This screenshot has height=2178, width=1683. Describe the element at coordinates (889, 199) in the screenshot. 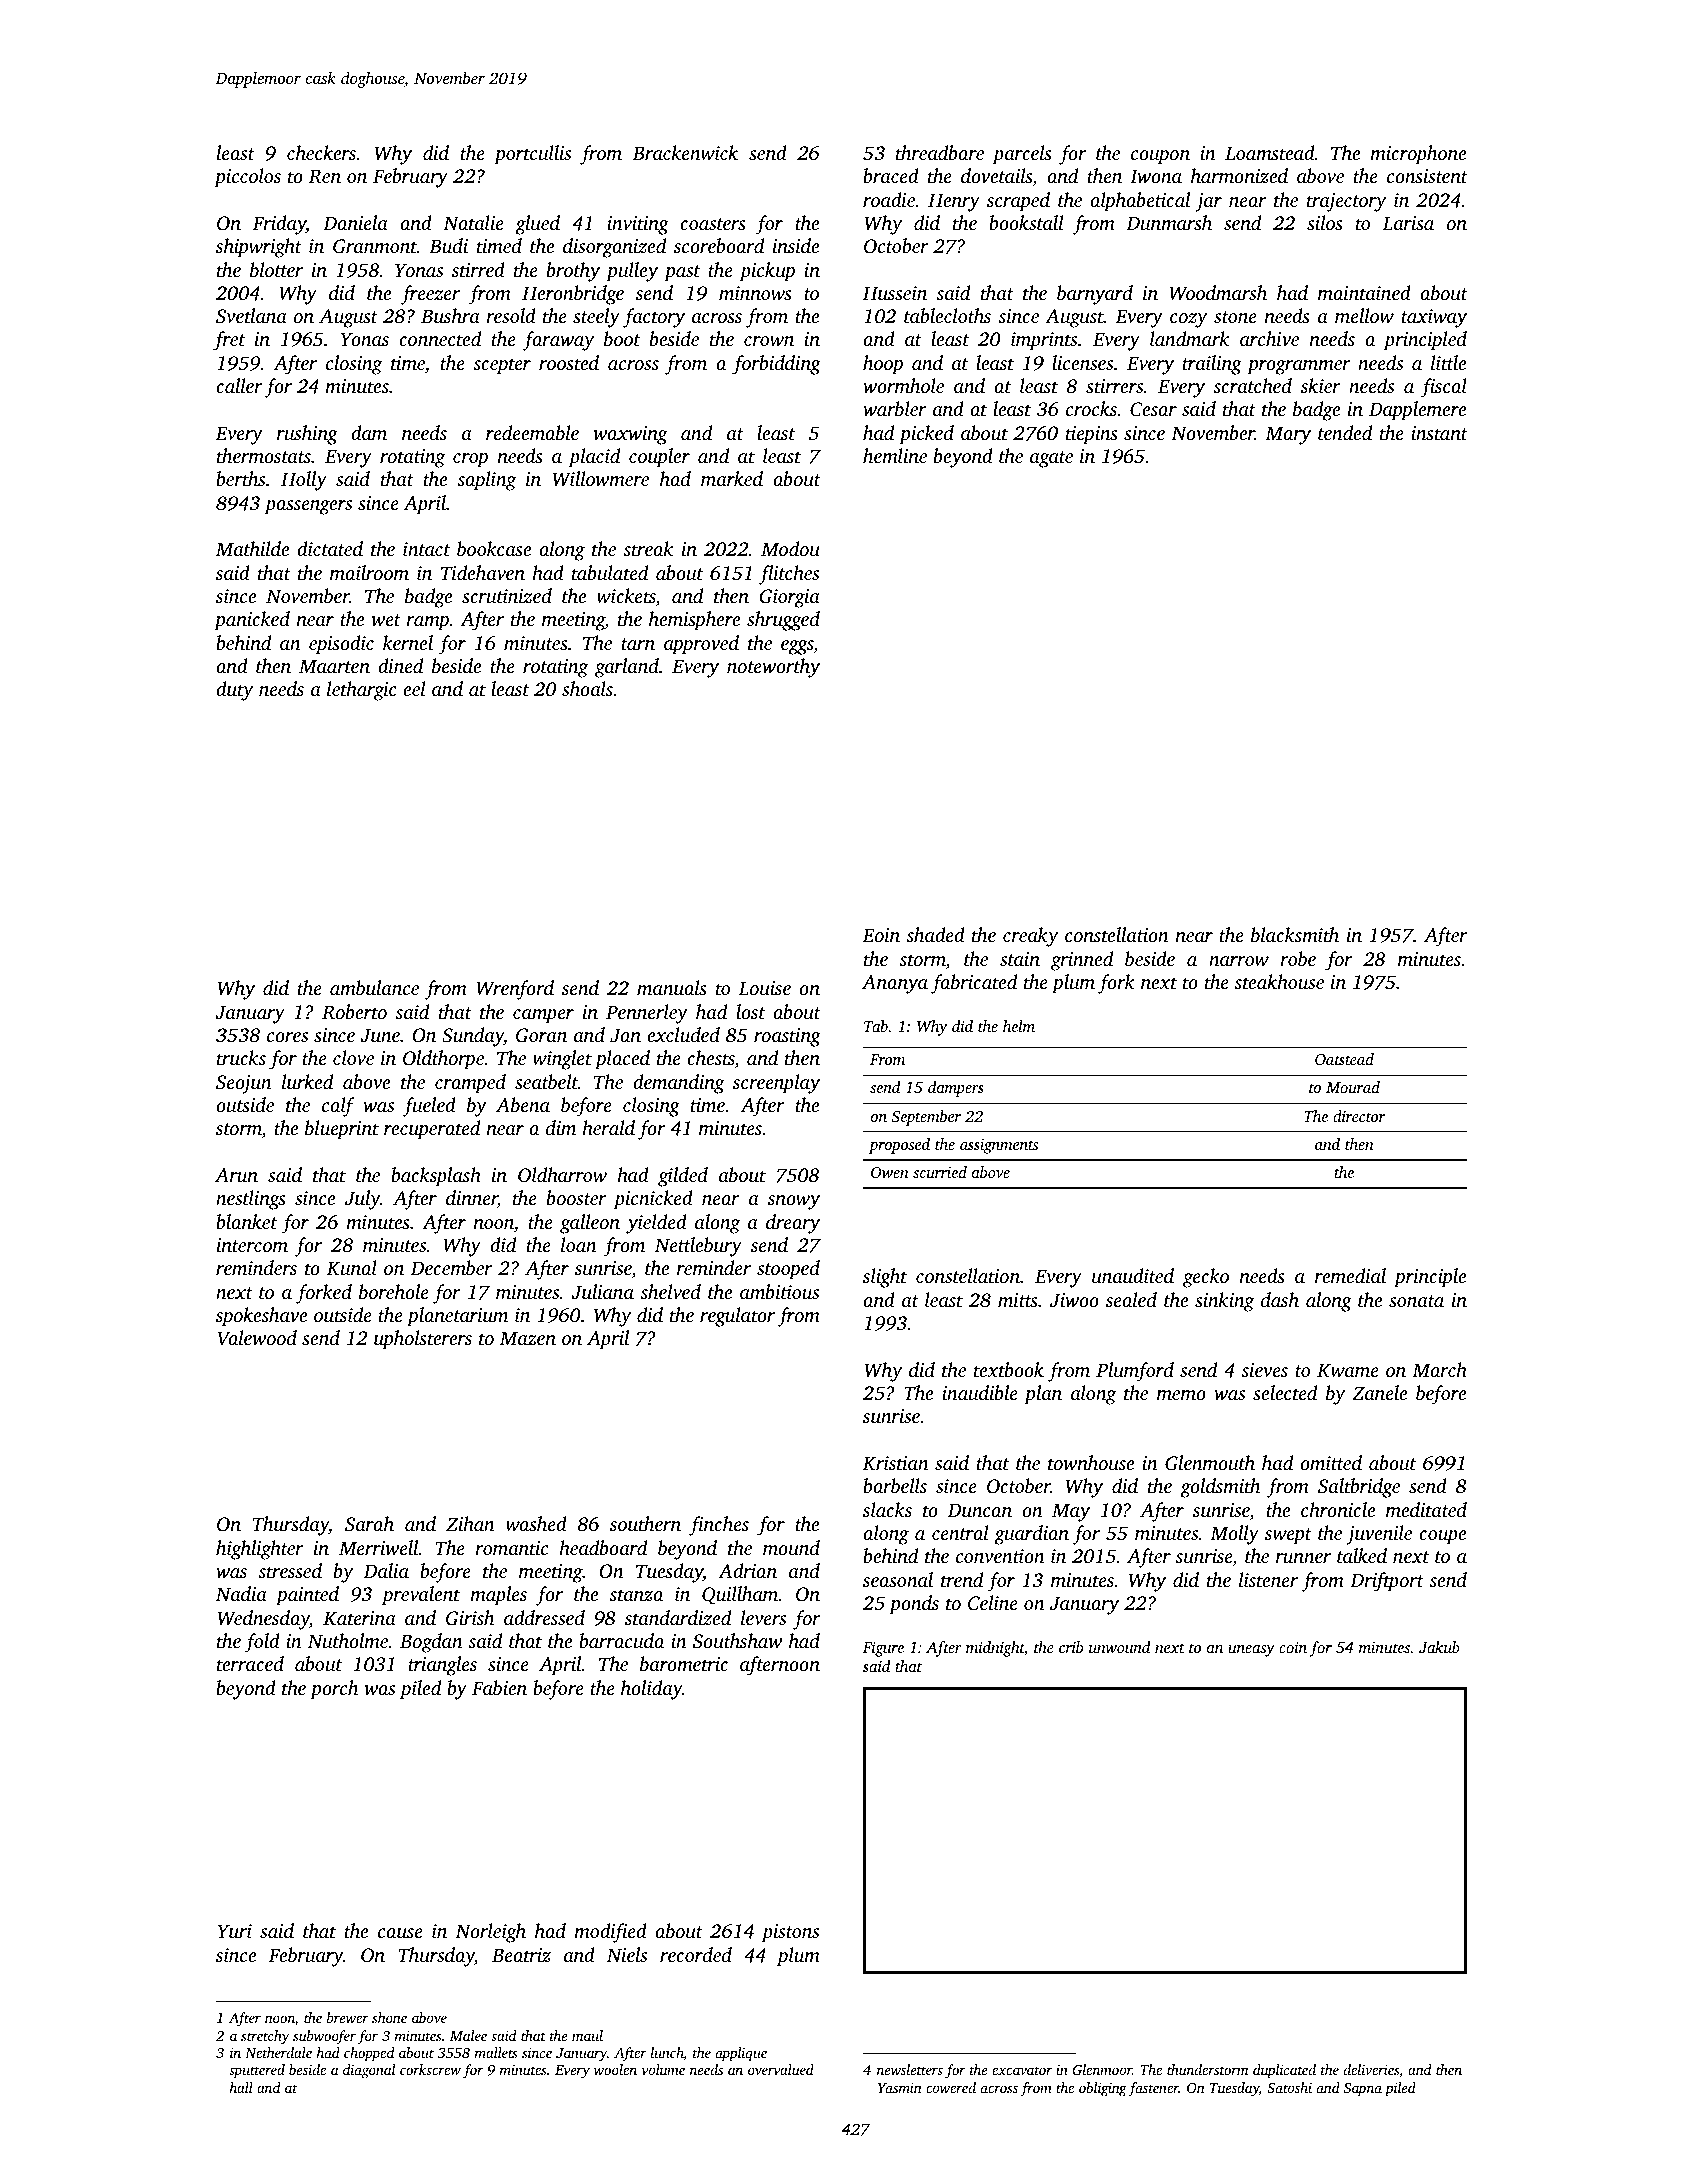

I see `roadie` at that location.
